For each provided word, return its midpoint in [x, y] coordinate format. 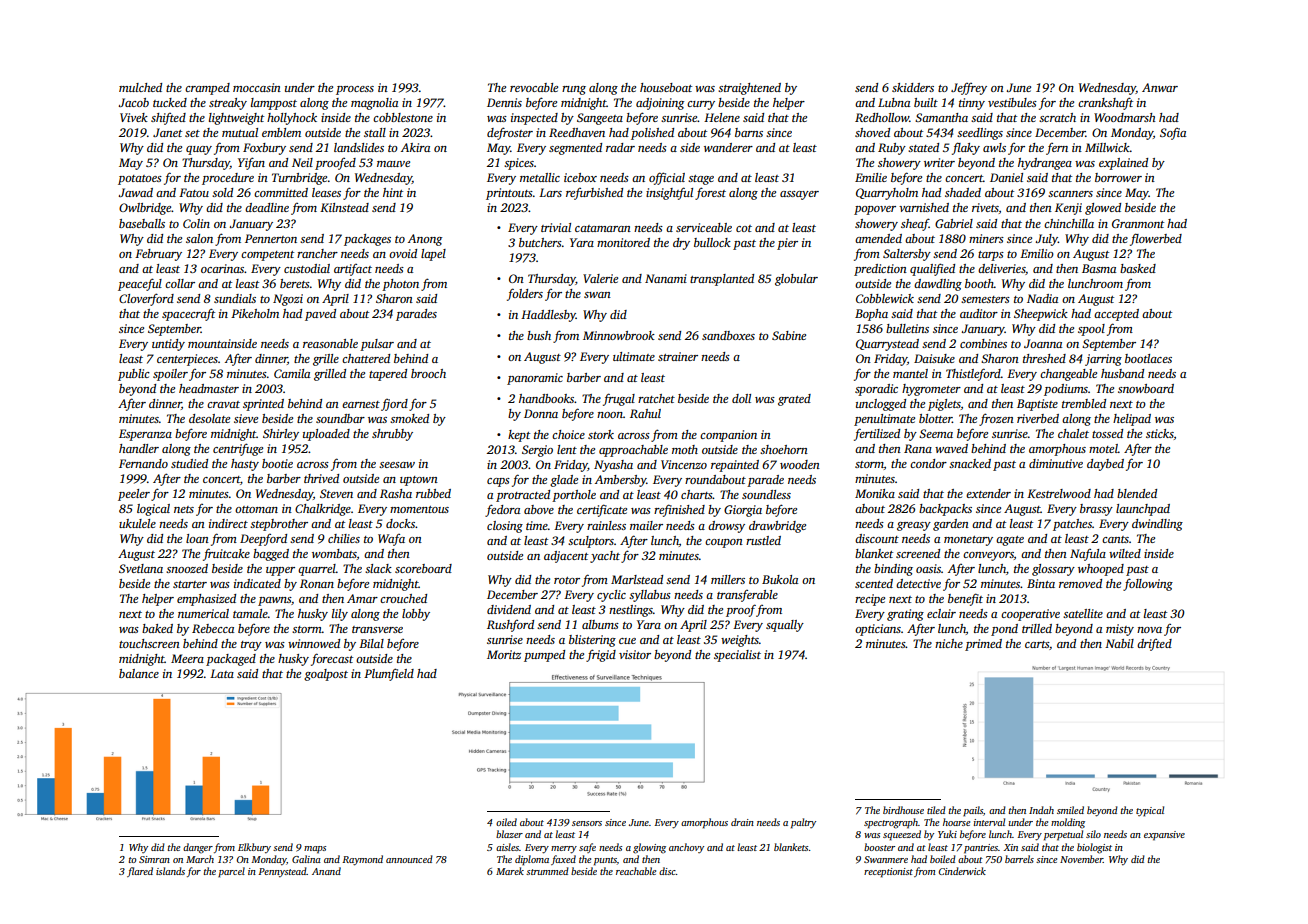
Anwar [1160, 87]
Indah [1041, 810]
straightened [749, 89]
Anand [326, 871]
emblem [281, 132]
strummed [547, 871]
